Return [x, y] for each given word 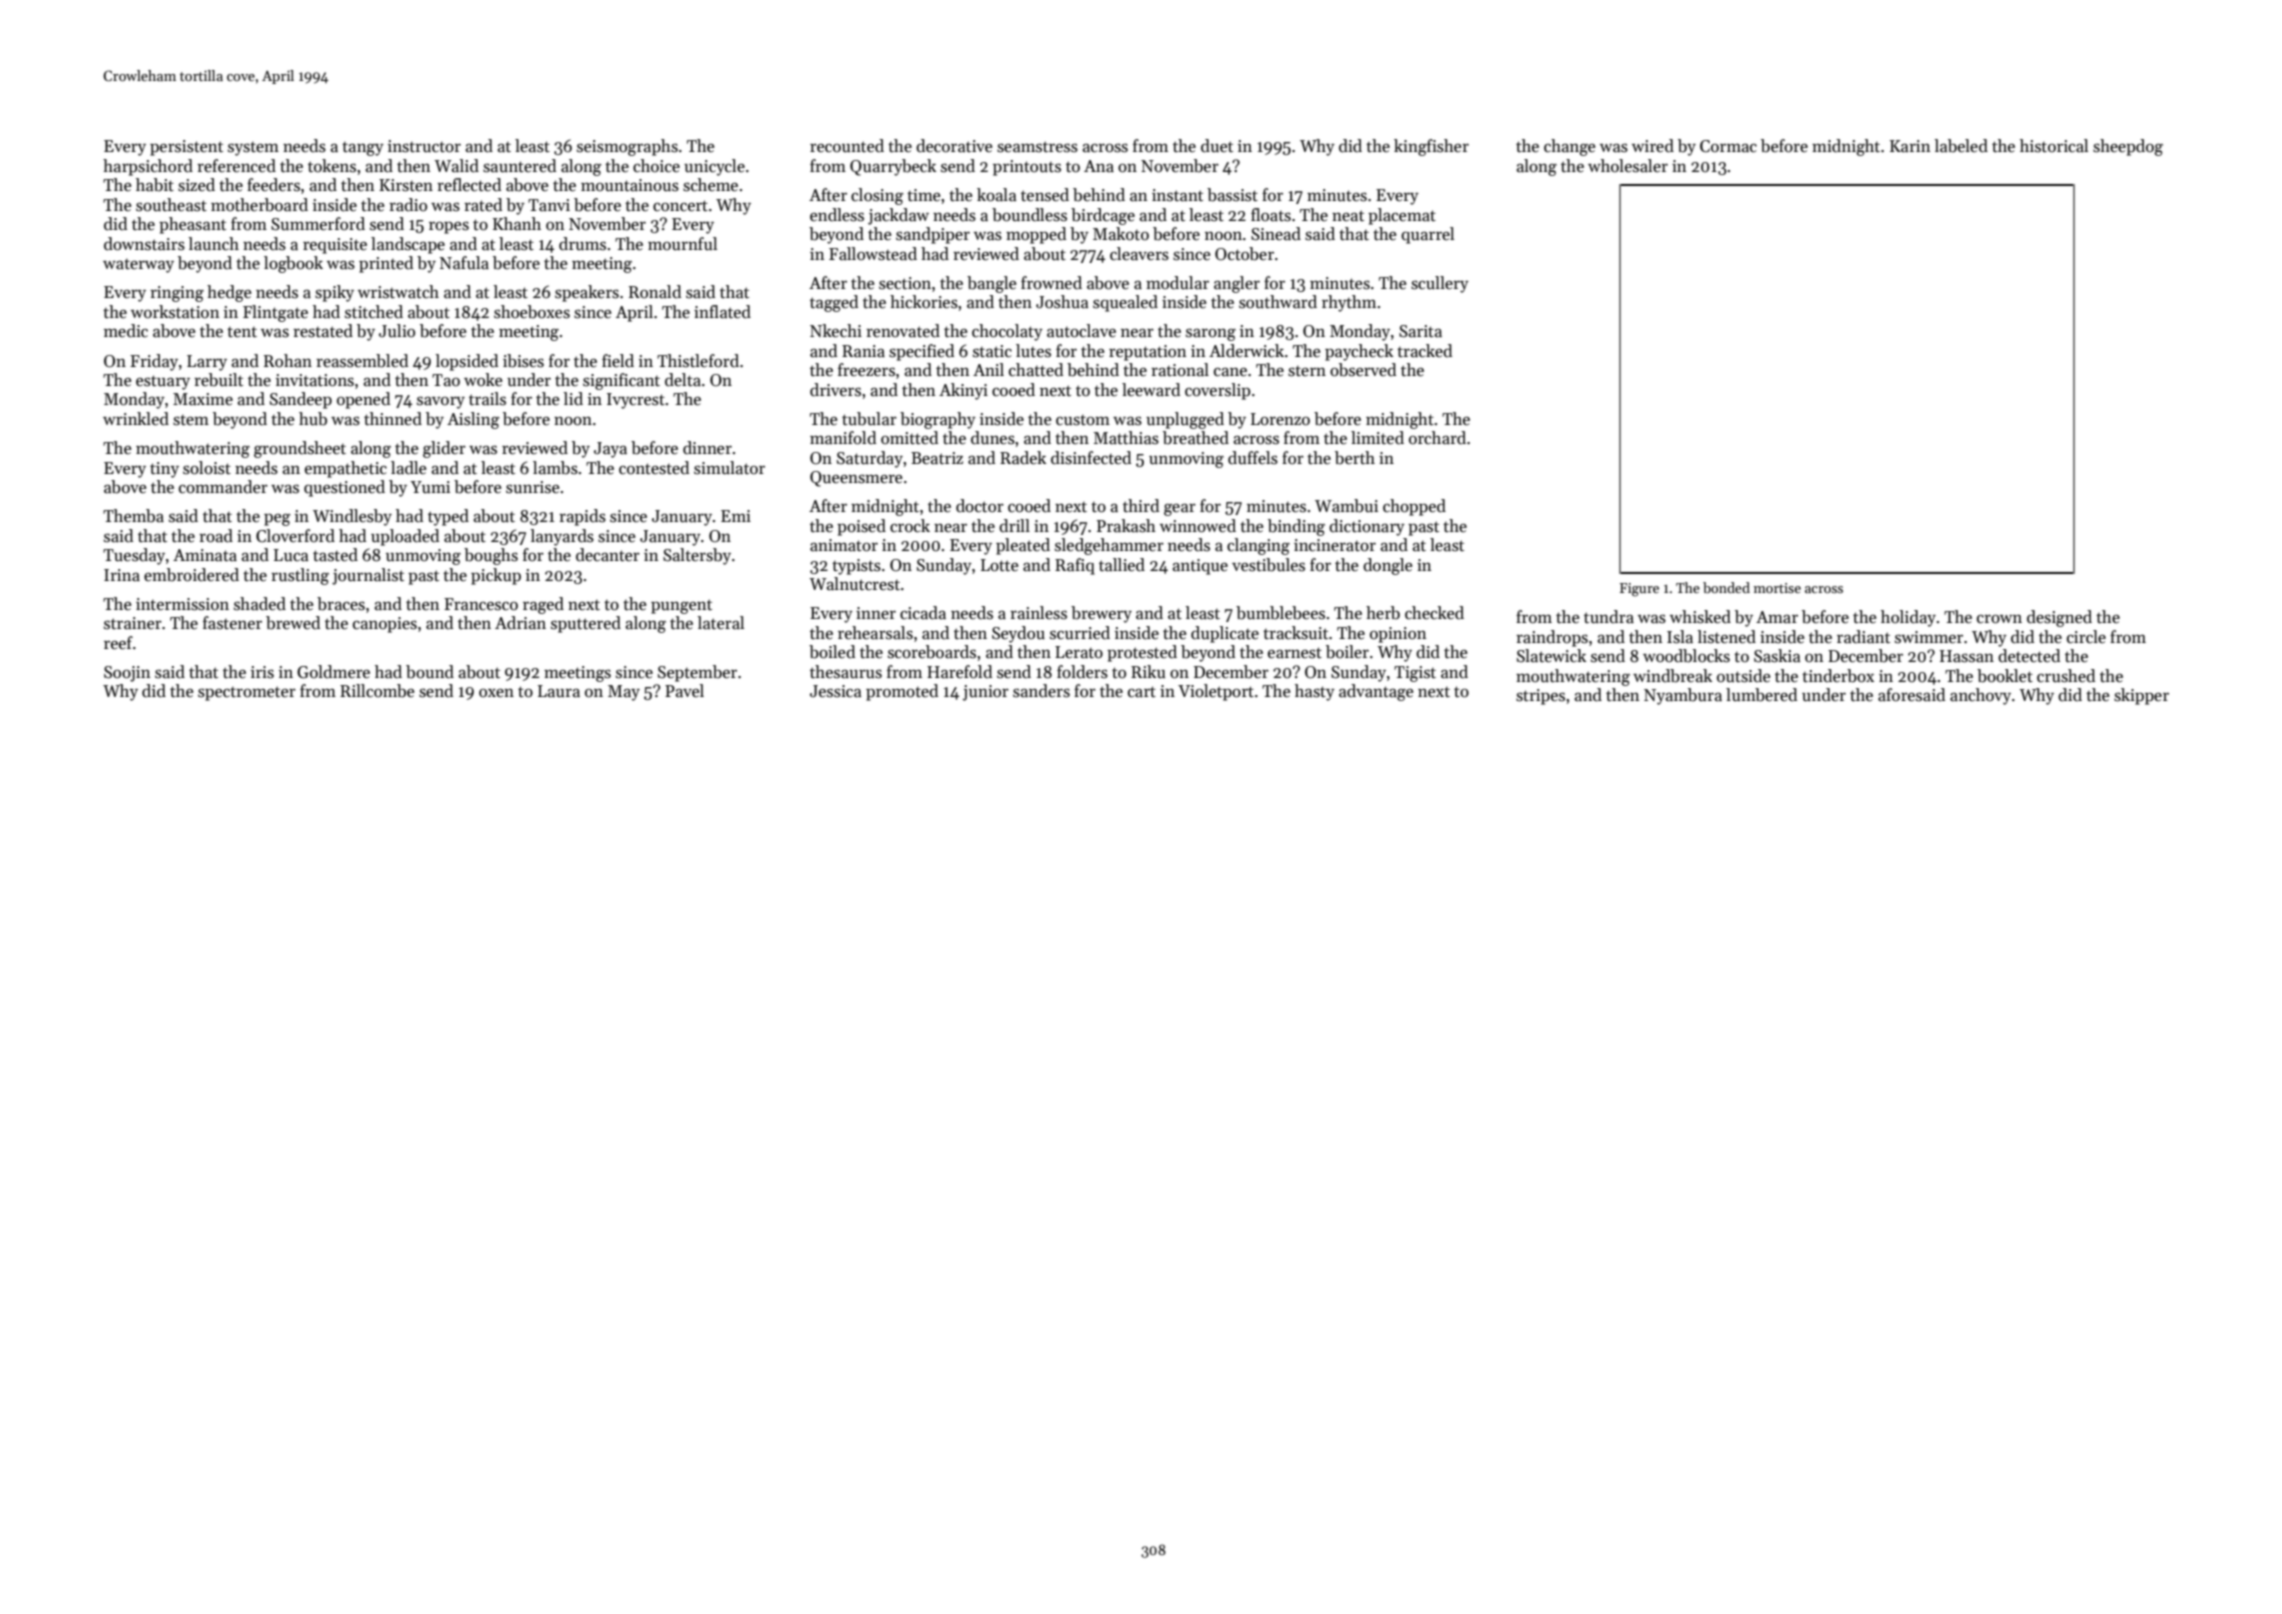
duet [1217, 146]
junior [986, 693]
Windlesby [352, 517]
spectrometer [247, 693]
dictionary [1367, 527]
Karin [1910, 146]
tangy [363, 149]
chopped [1414, 507]
